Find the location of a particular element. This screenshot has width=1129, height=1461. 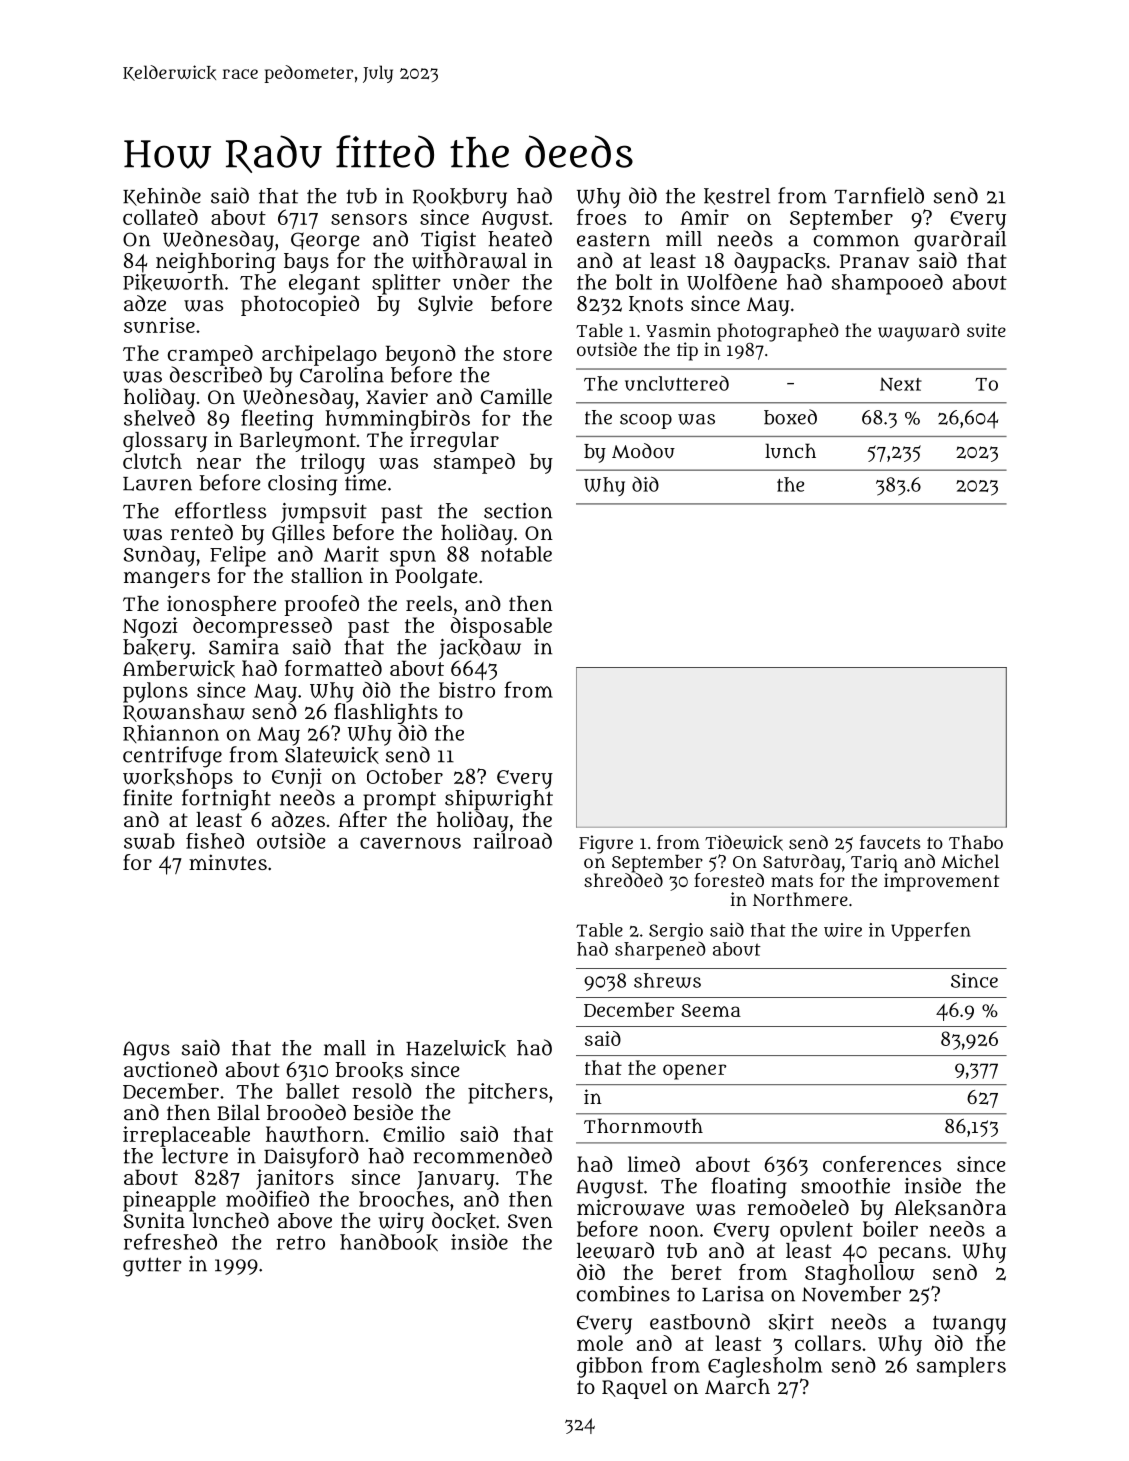

Rookbury is located at coordinates (460, 198).
